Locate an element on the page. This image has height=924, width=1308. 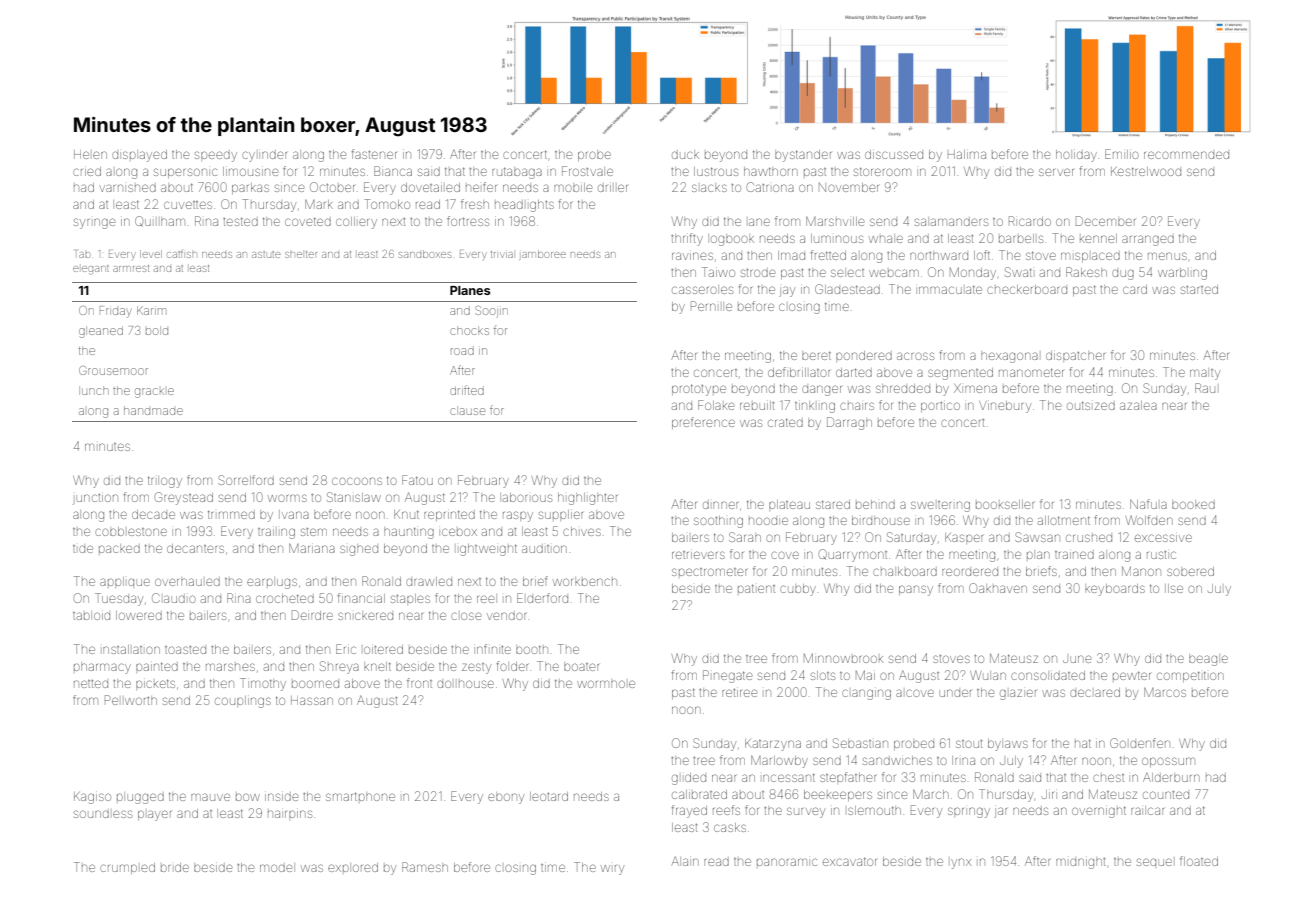
chives is located at coordinates (582, 531).
